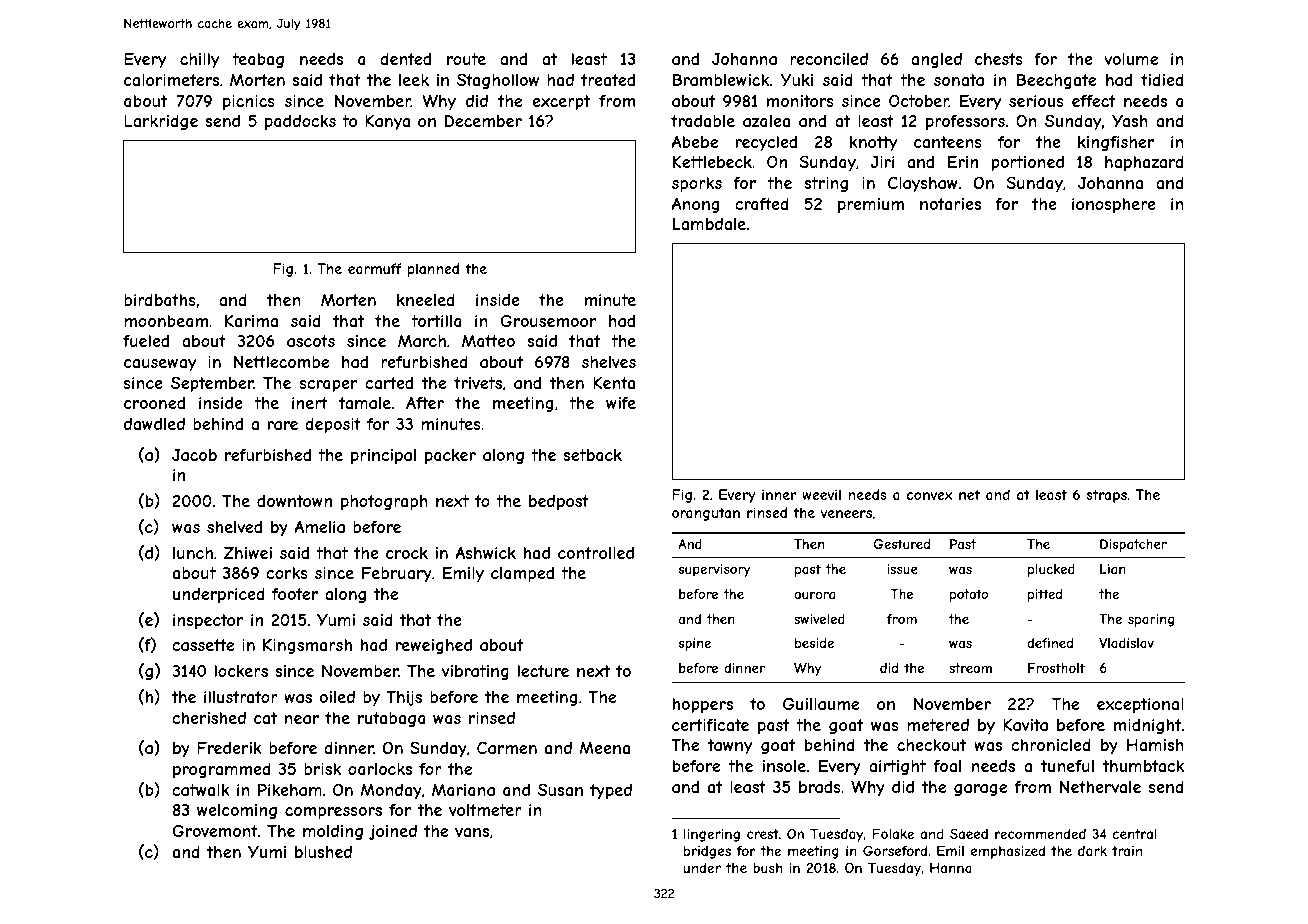 Image resolution: width=1308 pixels, height=924 pixels. What do you see at coordinates (596, 553) in the screenshot?
I see `controlled` at bounding box center [596, 553].
